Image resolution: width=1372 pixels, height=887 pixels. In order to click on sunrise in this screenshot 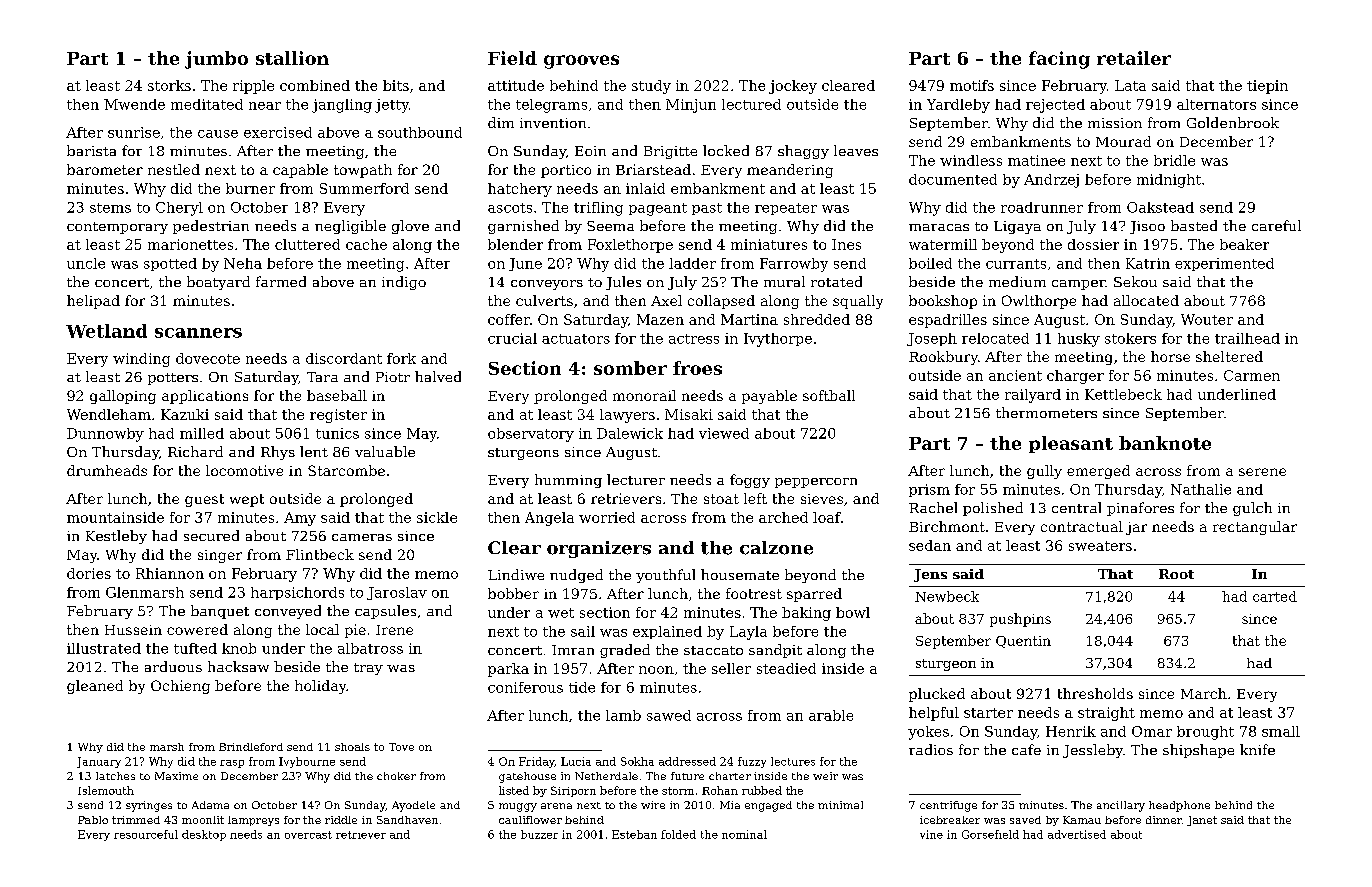, I will do `click(134, 132)`.
